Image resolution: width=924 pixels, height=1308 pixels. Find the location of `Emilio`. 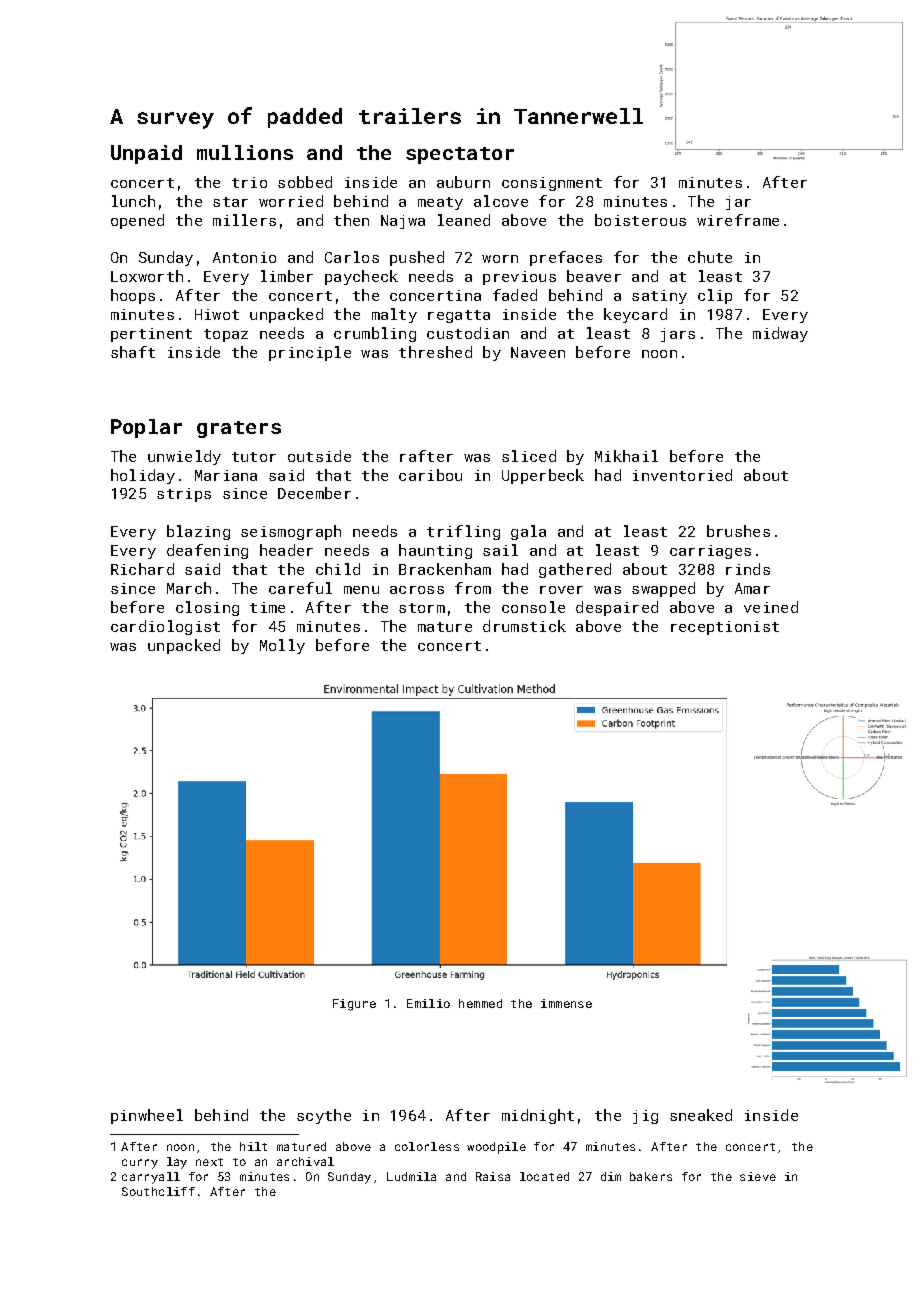

Emilio is located at coordinates (428, 1003).
